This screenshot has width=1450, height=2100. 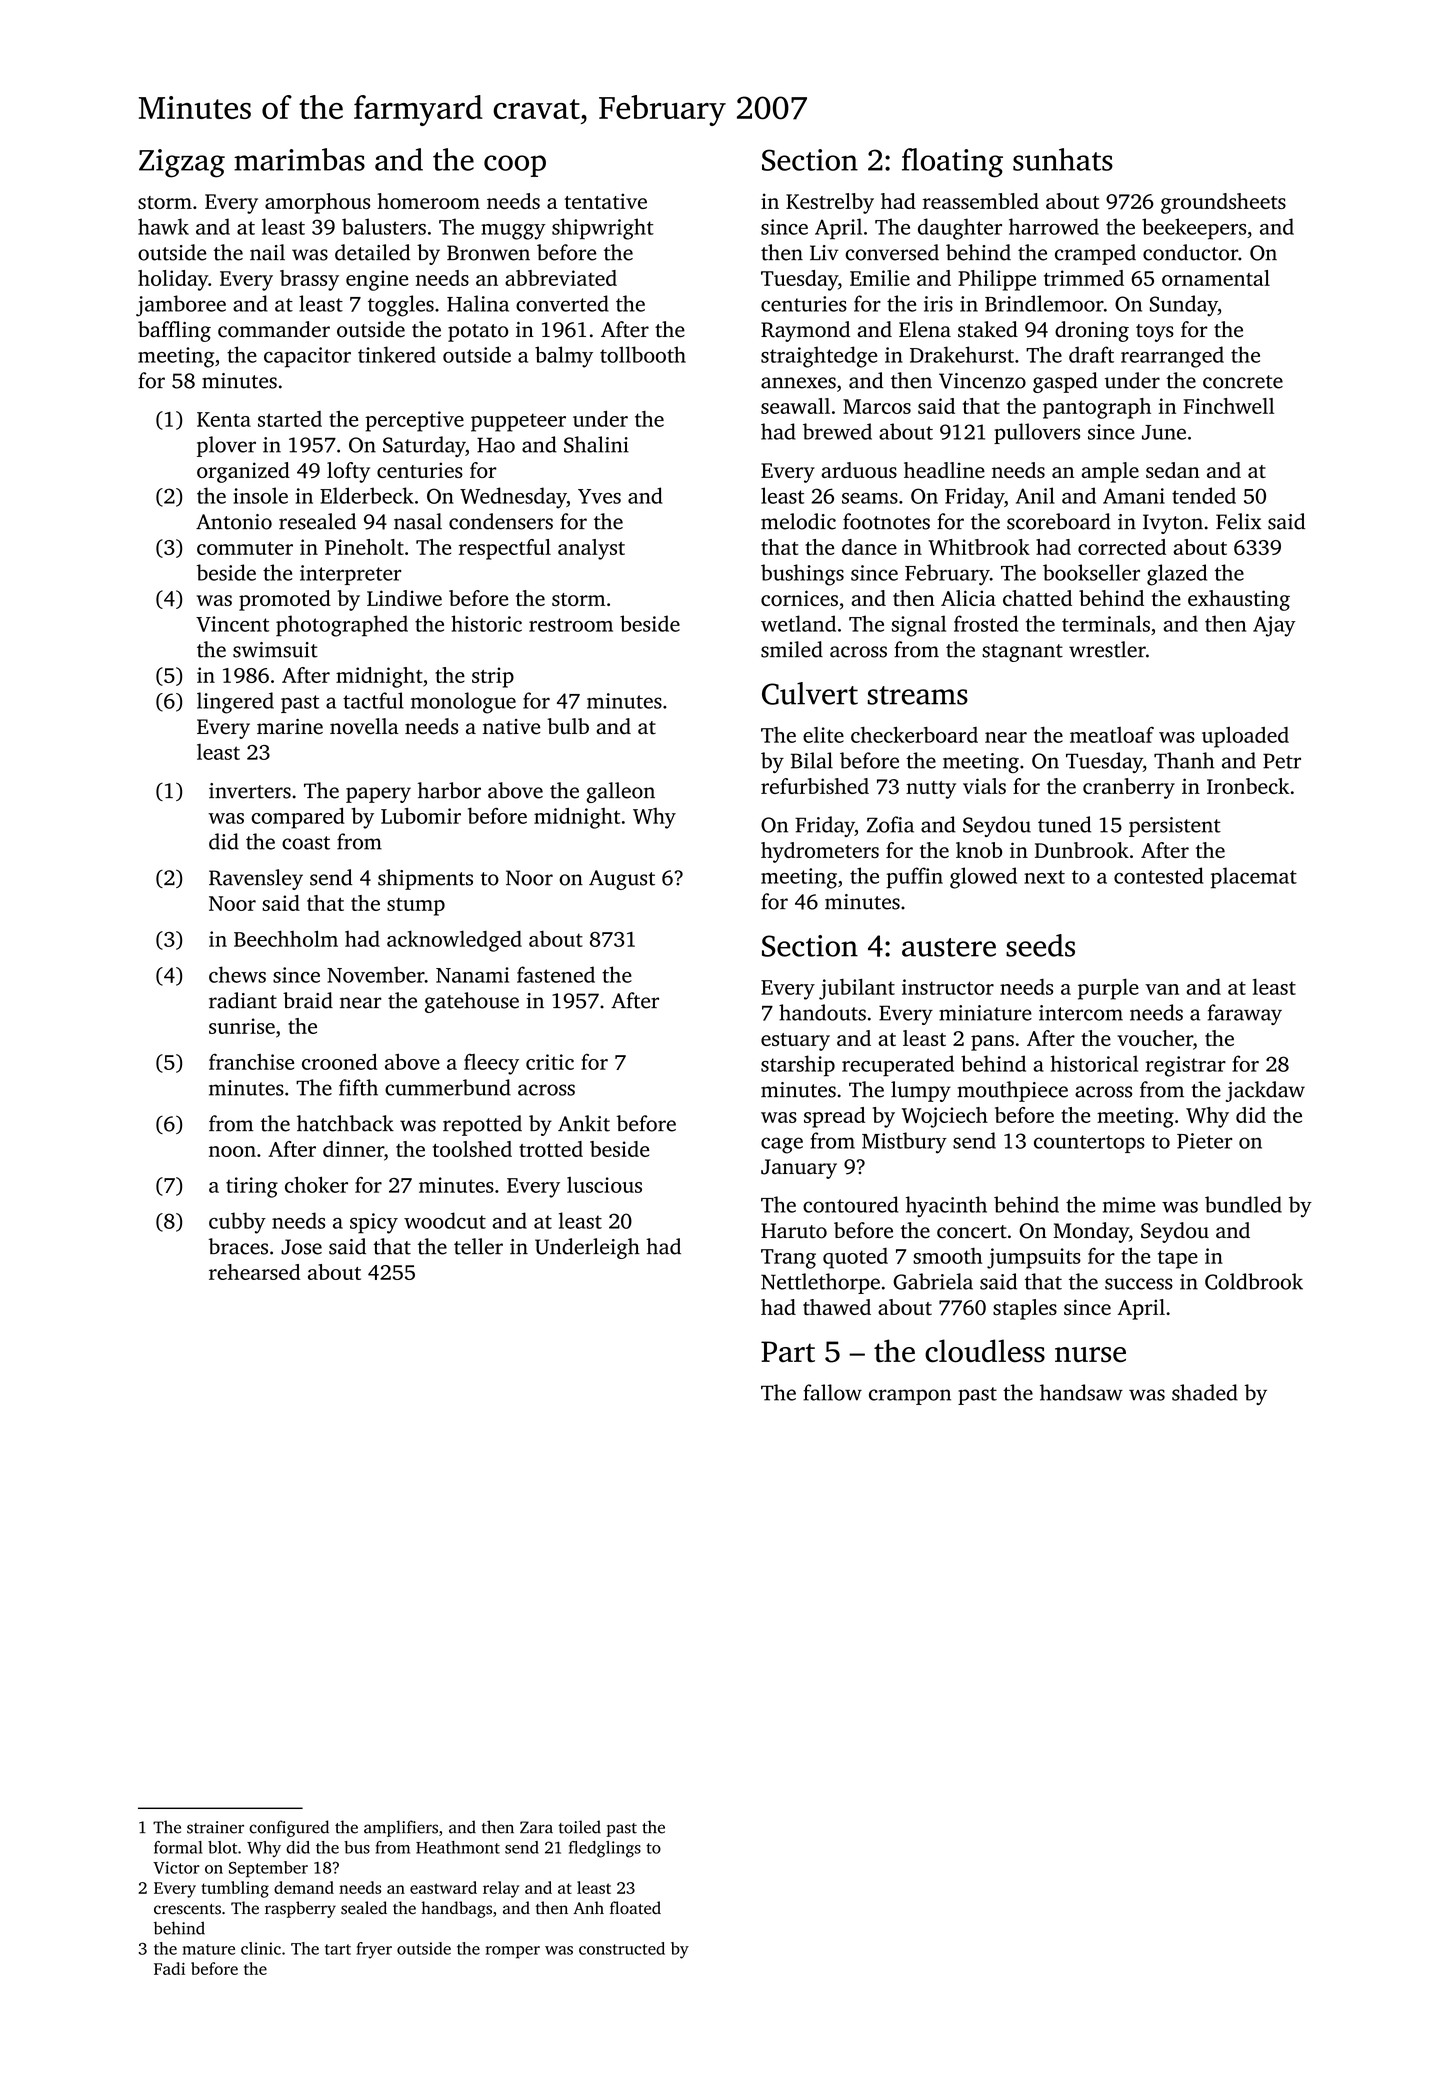 I want to click on Thanh, so click(x=1184, y=760).
